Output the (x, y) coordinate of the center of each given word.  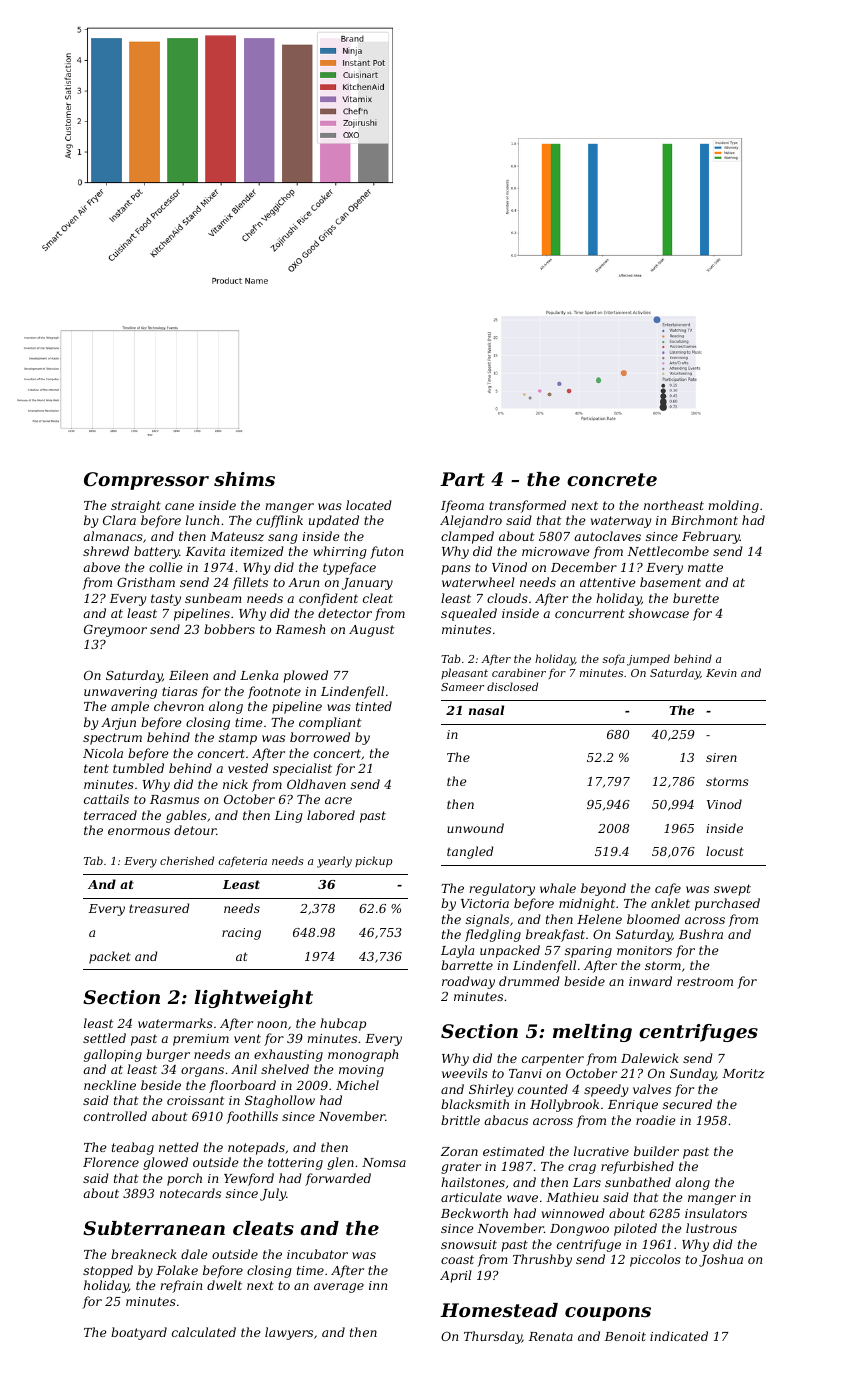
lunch (202, 520)
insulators (716, 1213)
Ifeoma (462, 506)
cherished (187, 860)
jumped (648, 660)
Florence (111, 1162)
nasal (486, 710)
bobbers (229, 629)
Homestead (499, 1310)
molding (733, 506)
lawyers (289, 1333)
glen (340, 1163)
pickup (373, 862)
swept (732, 890)
